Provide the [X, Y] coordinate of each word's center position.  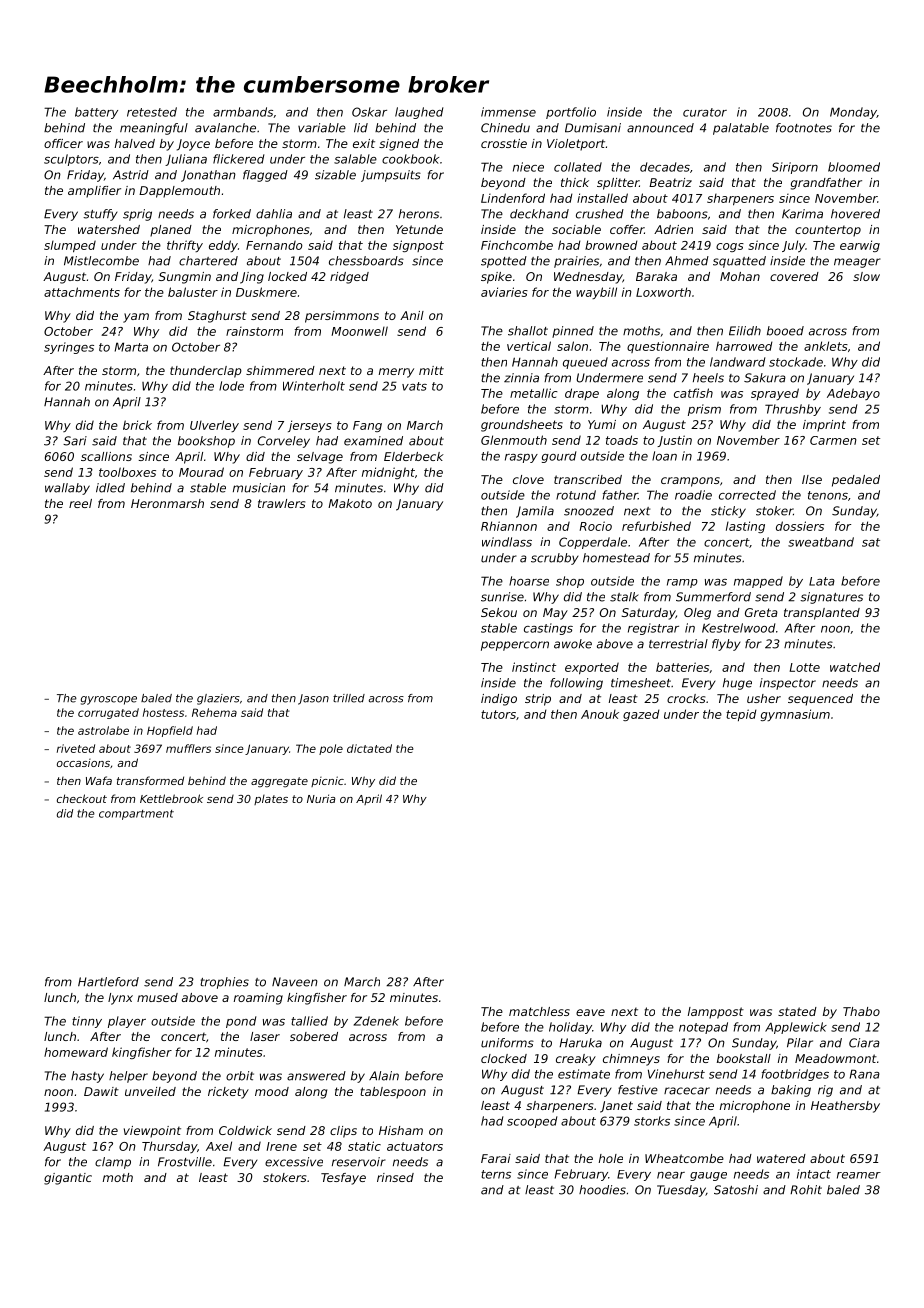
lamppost [716, 1013]
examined [373, 441]
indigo [499, 700]
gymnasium [795, 715]
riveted [76, 748]
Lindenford [513, 198]
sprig [137, 215]
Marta [131, 347]
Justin [674, 441]
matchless [539, 1011]
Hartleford [108, 982]
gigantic [68, 1179]
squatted [739, 262]
